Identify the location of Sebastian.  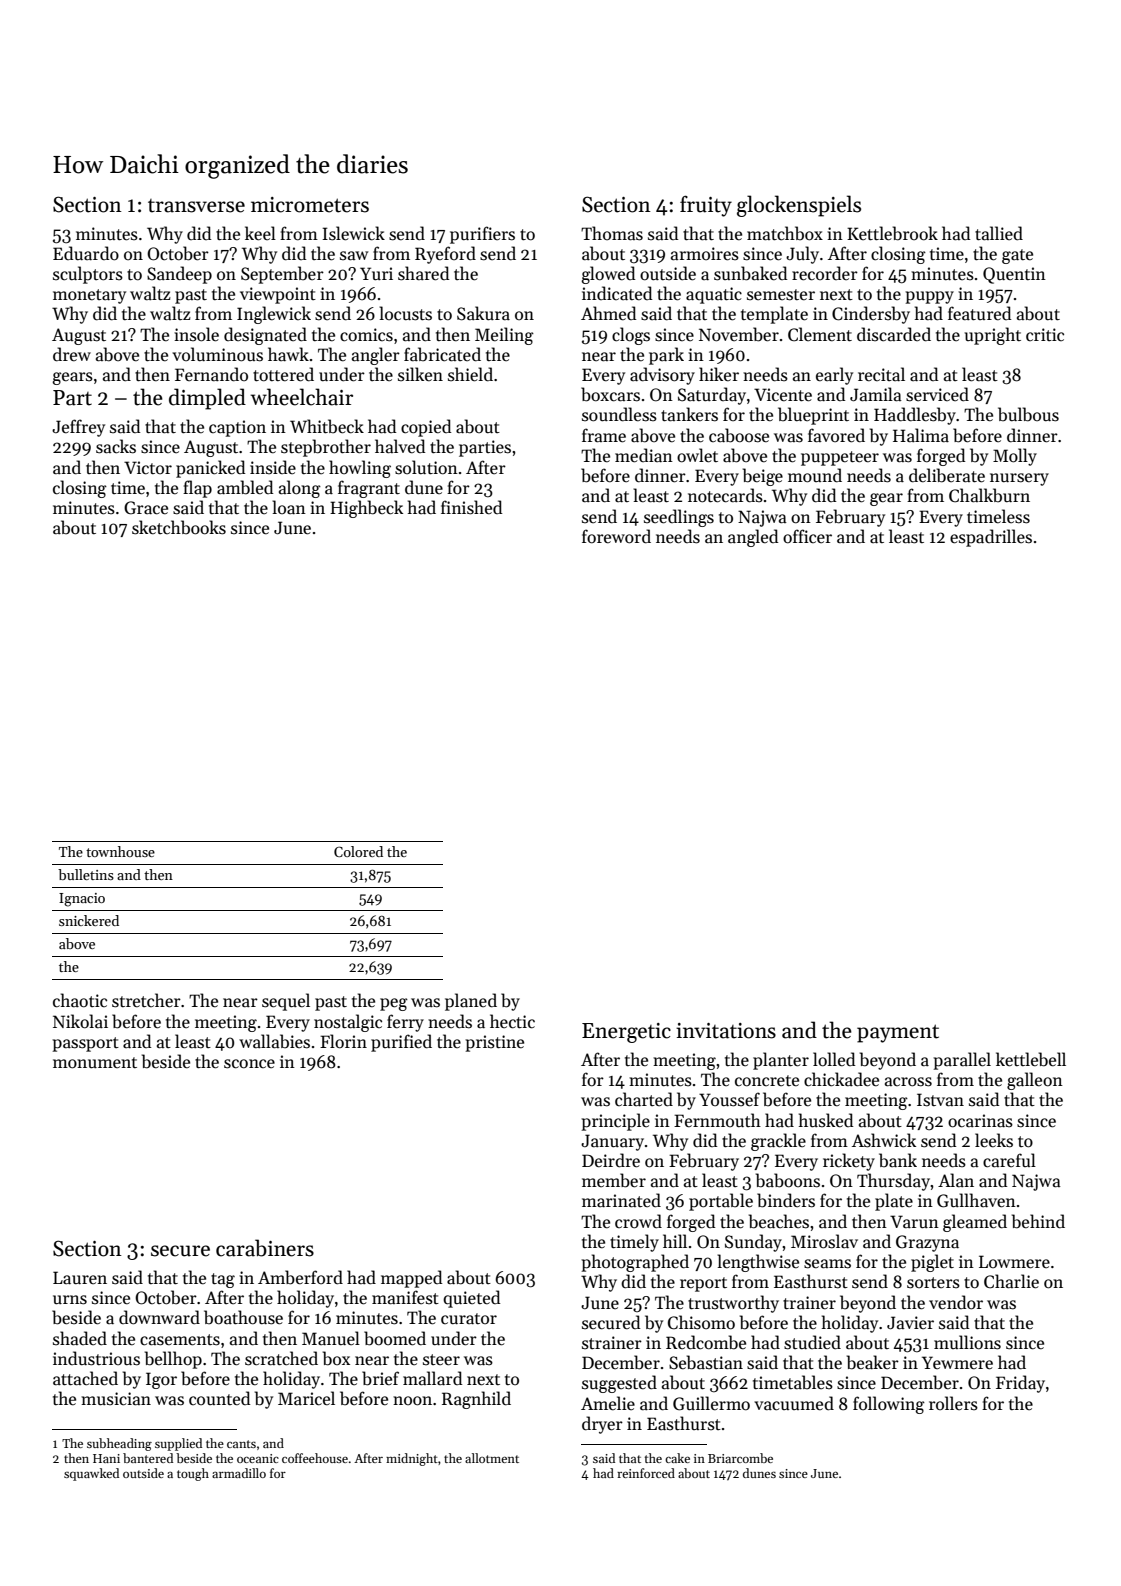
(706, 1362).
